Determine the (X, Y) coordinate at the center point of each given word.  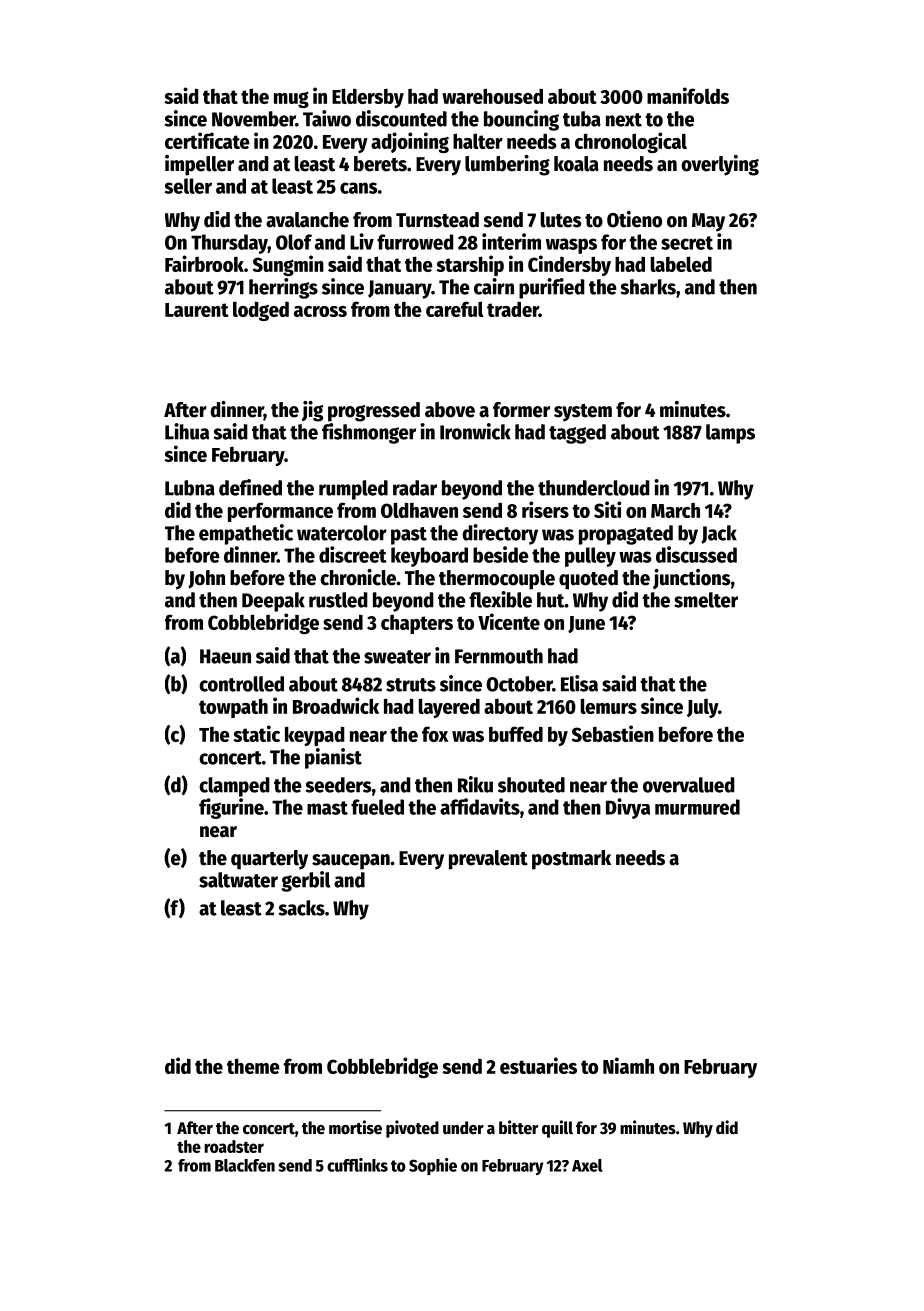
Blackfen (245, 1165)
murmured (697, 807)
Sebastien (613, 733)
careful (454, 309)
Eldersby (368, 98)
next (624, 120)
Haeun (225, 656)
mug (291, 99)
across (320, 311)
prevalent (488, 860)
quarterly (269, 860)
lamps (730, 434)
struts (411, 685)
